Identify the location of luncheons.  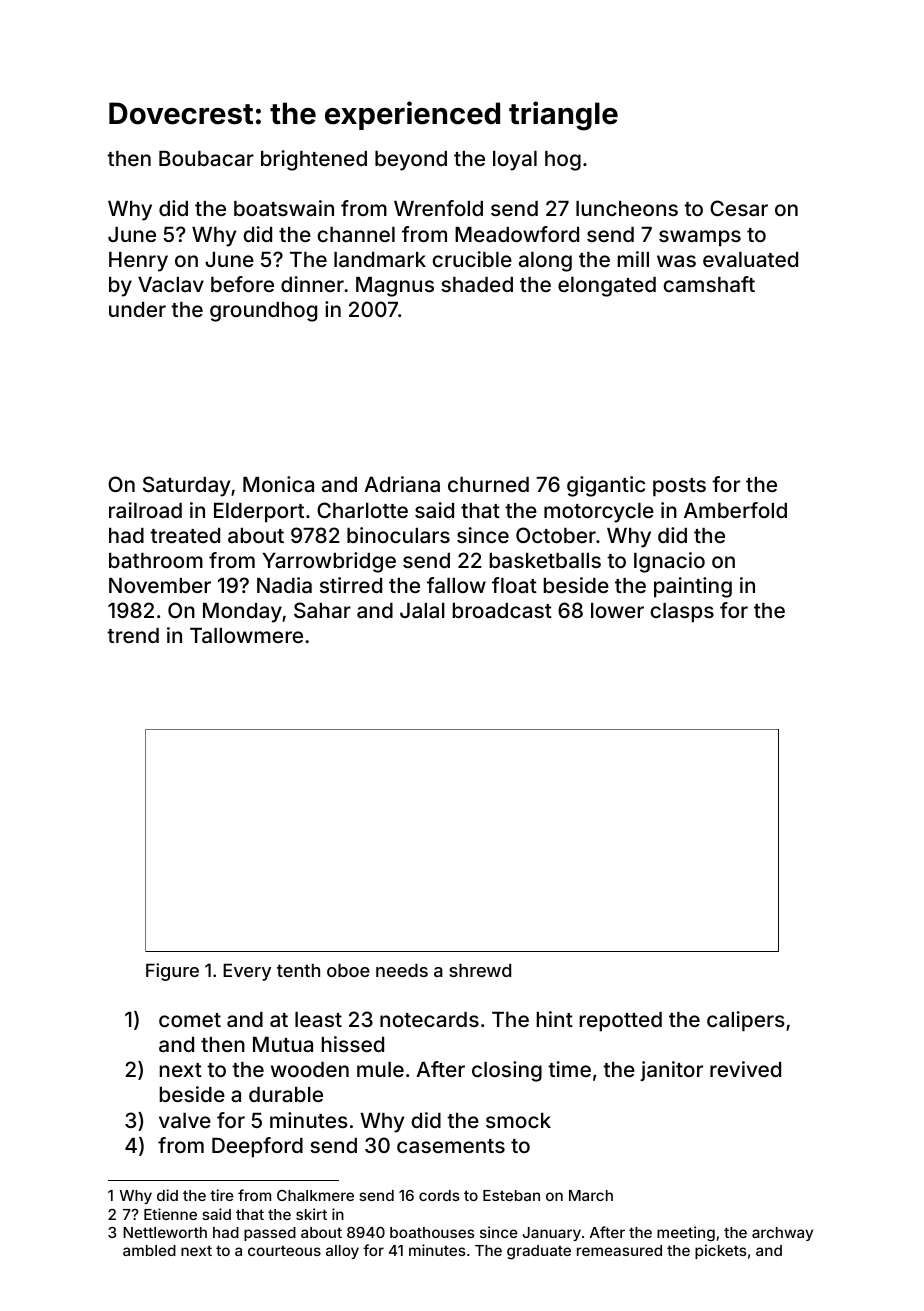
(627, 208).
